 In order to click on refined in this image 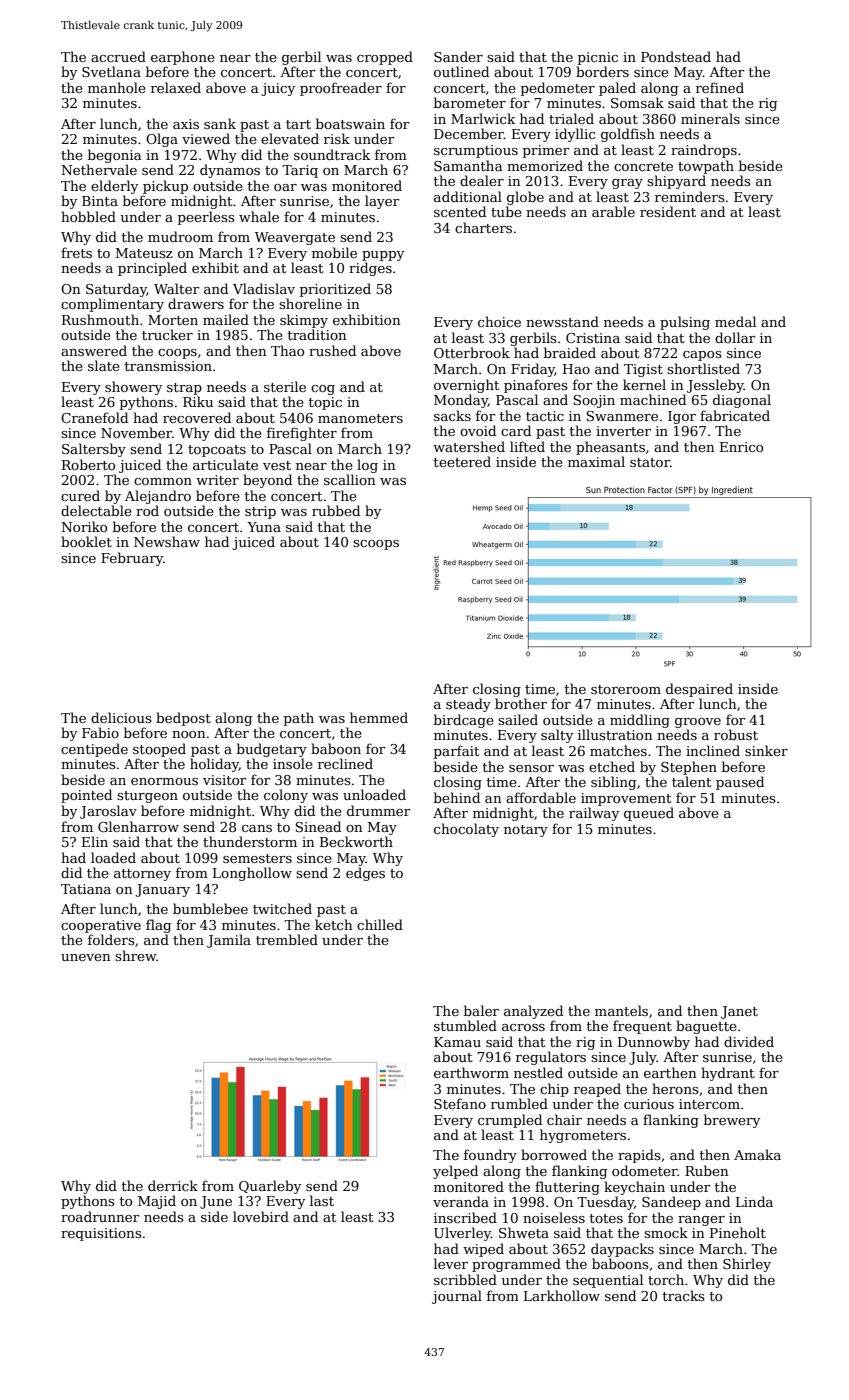, I will do `click(720, 87)`.
